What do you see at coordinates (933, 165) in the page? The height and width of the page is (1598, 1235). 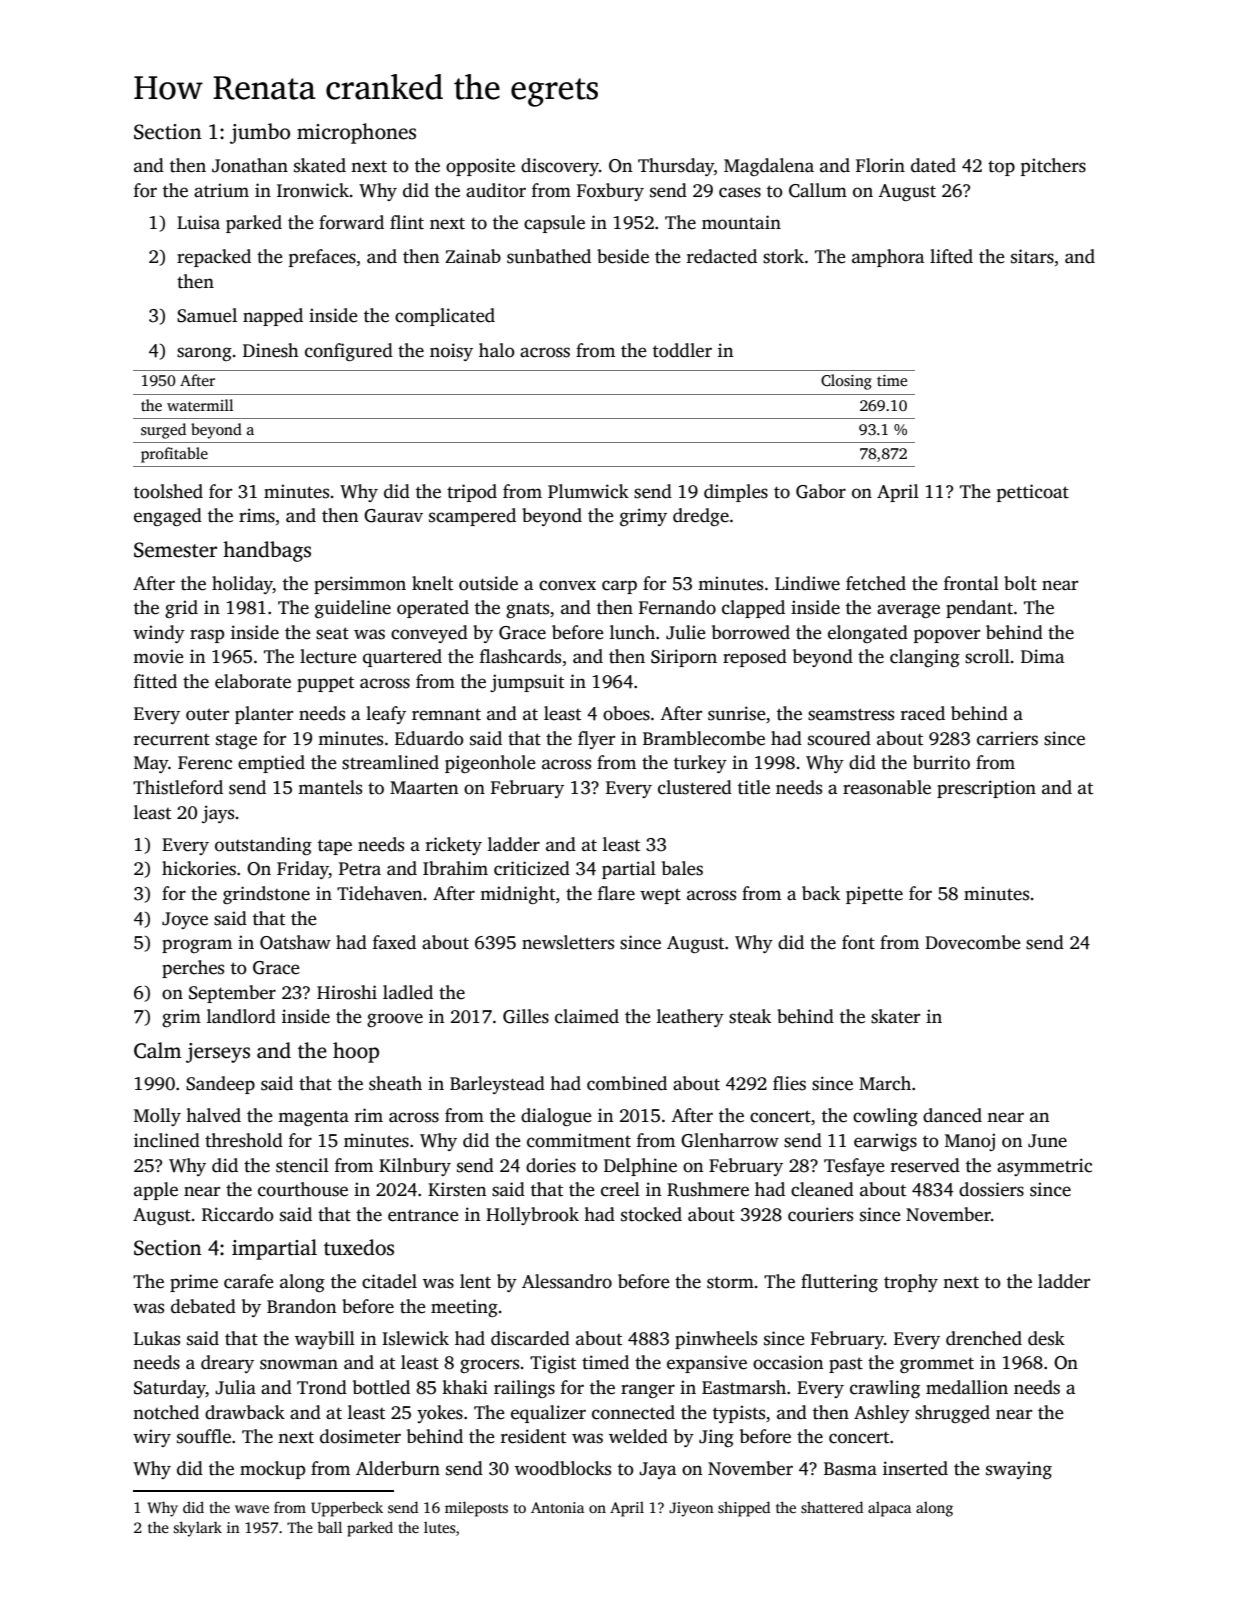 I see `dated` at bounding box center [933, 165].
